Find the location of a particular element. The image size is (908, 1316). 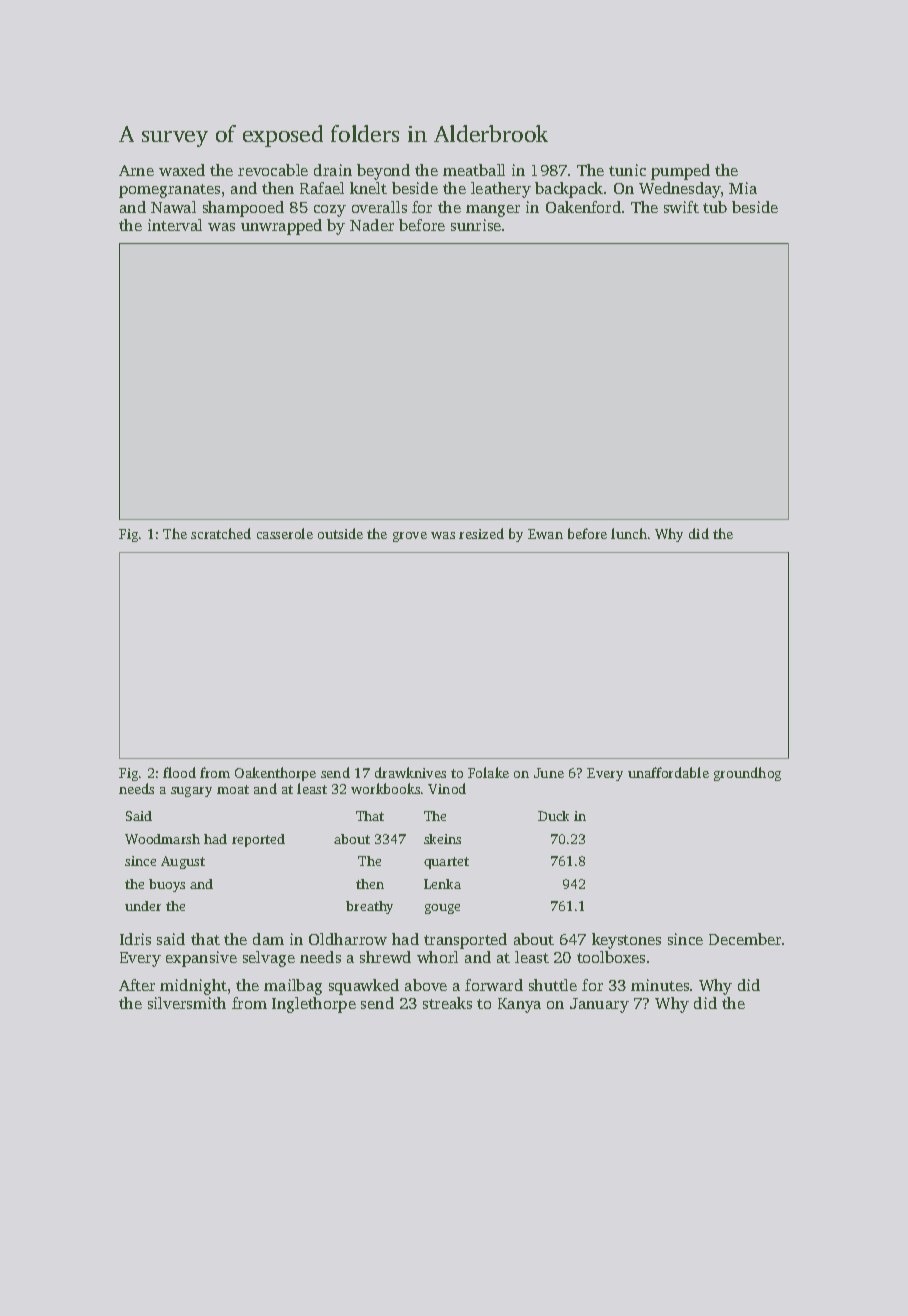

keystones is located at coordinates (626, 941).
